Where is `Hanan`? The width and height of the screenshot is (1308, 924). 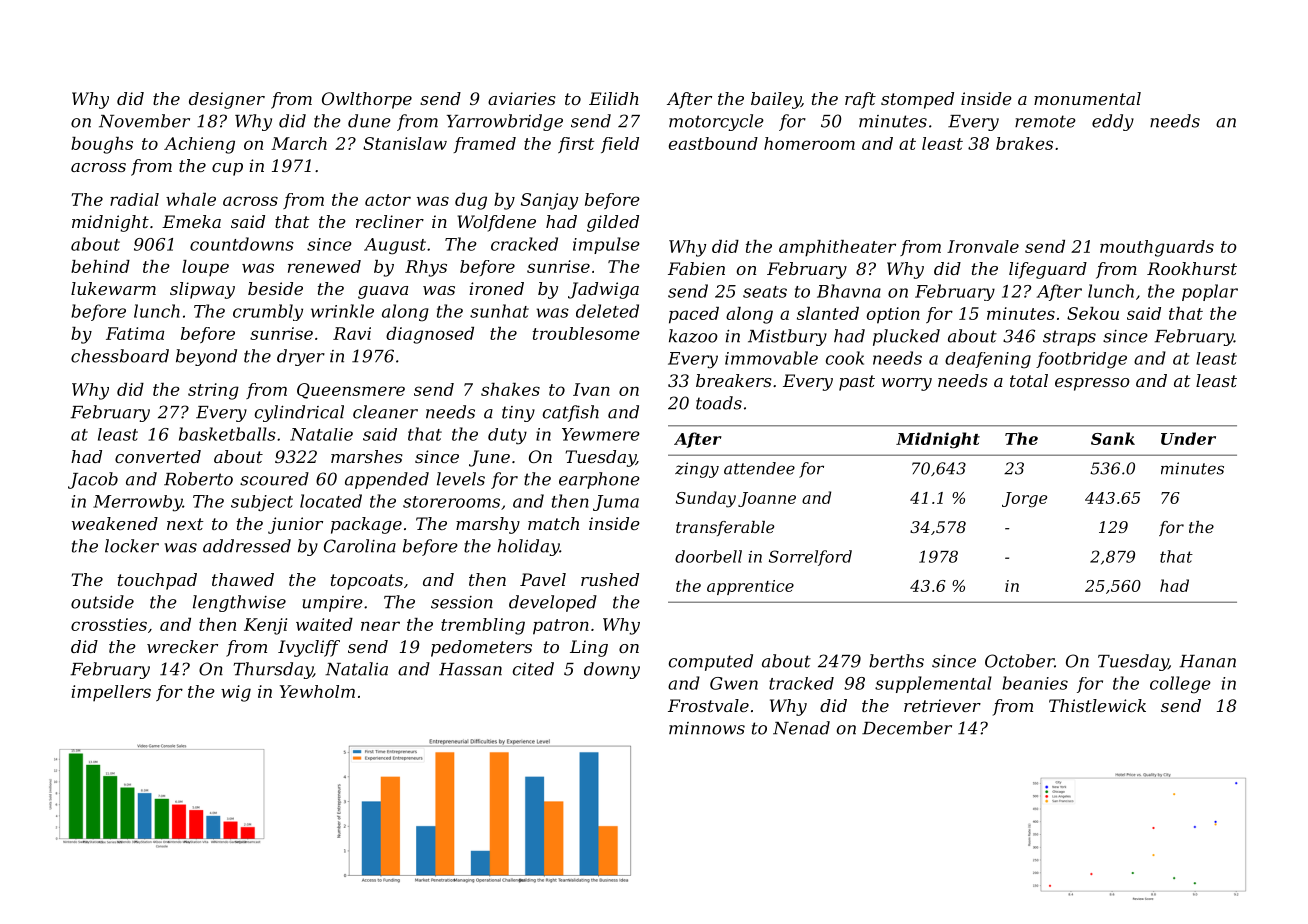 Hanan is located at coordinates (1207, 661).
